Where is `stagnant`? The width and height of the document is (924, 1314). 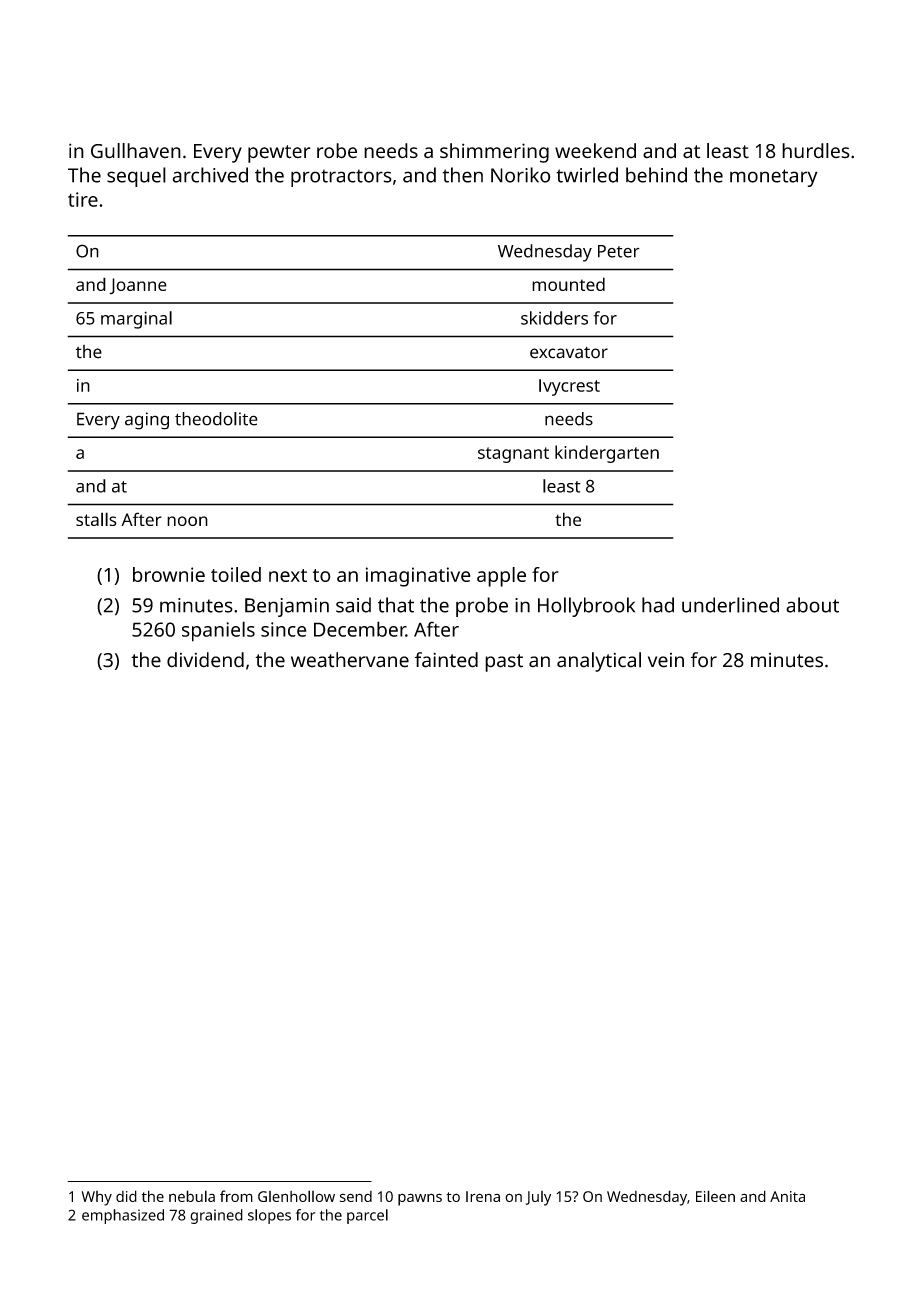
stagnant is located at coordinates (513, 455).
